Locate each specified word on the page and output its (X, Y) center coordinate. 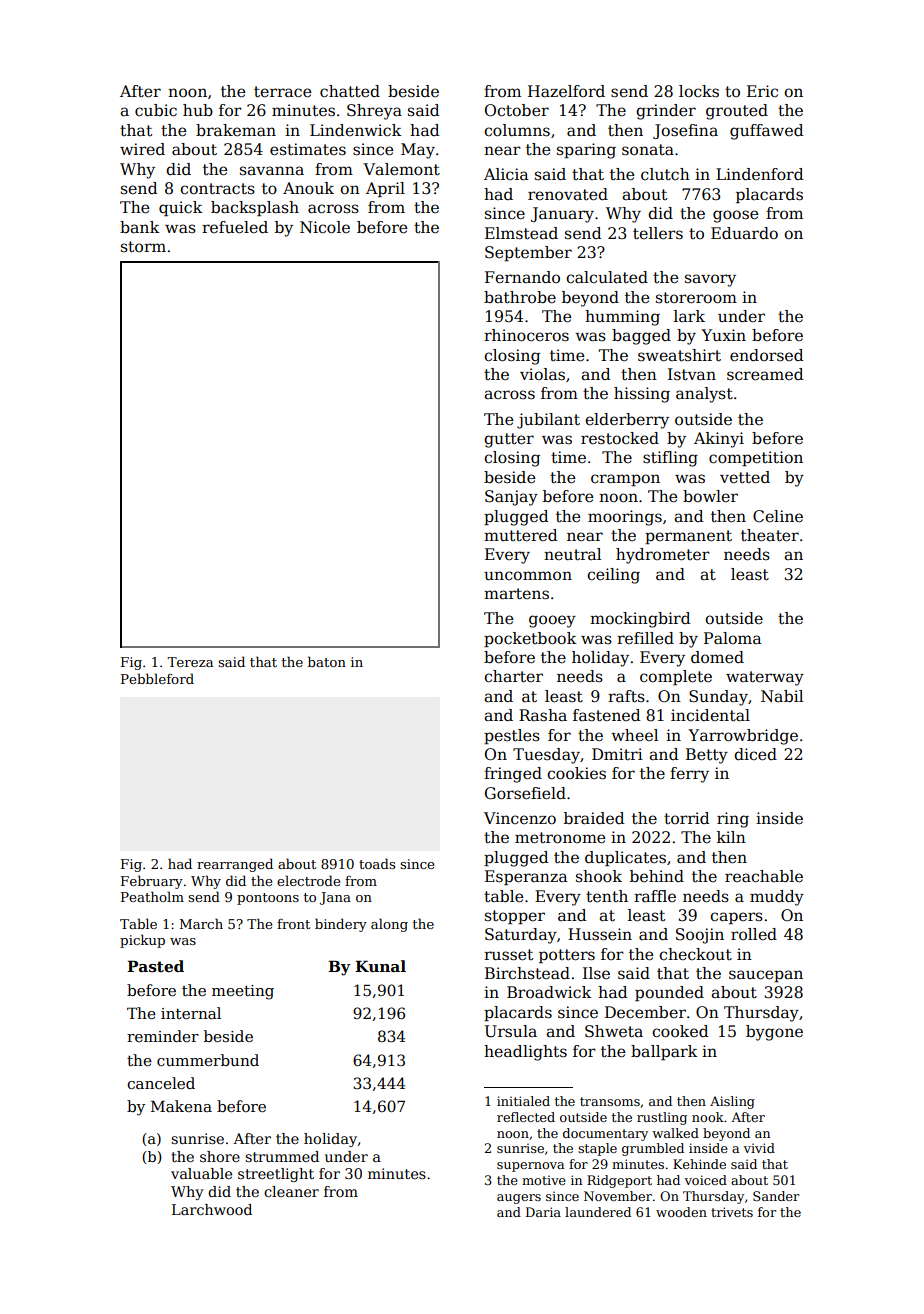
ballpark (664, 1052)
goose (735, 216)
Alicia (506, 174)
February (152, 882)
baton (327, 661)
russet (508, 955)
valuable (201, 1173)
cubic (156, 110)
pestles (512, 736)
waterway (765, 678)
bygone (774, 1033)
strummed (282, 1156)
